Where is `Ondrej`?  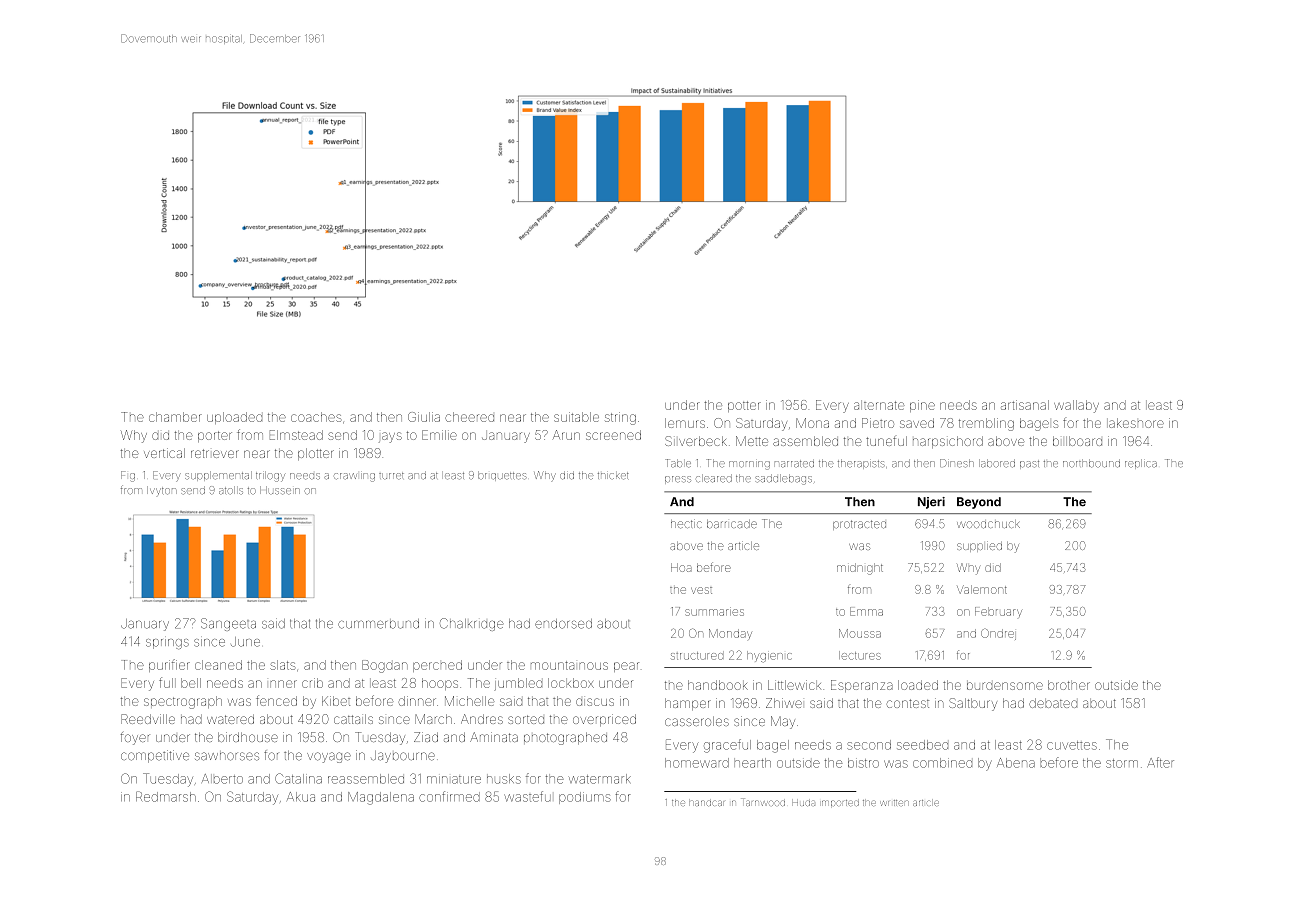
Ondrej is located at coordinates (998, 634).
